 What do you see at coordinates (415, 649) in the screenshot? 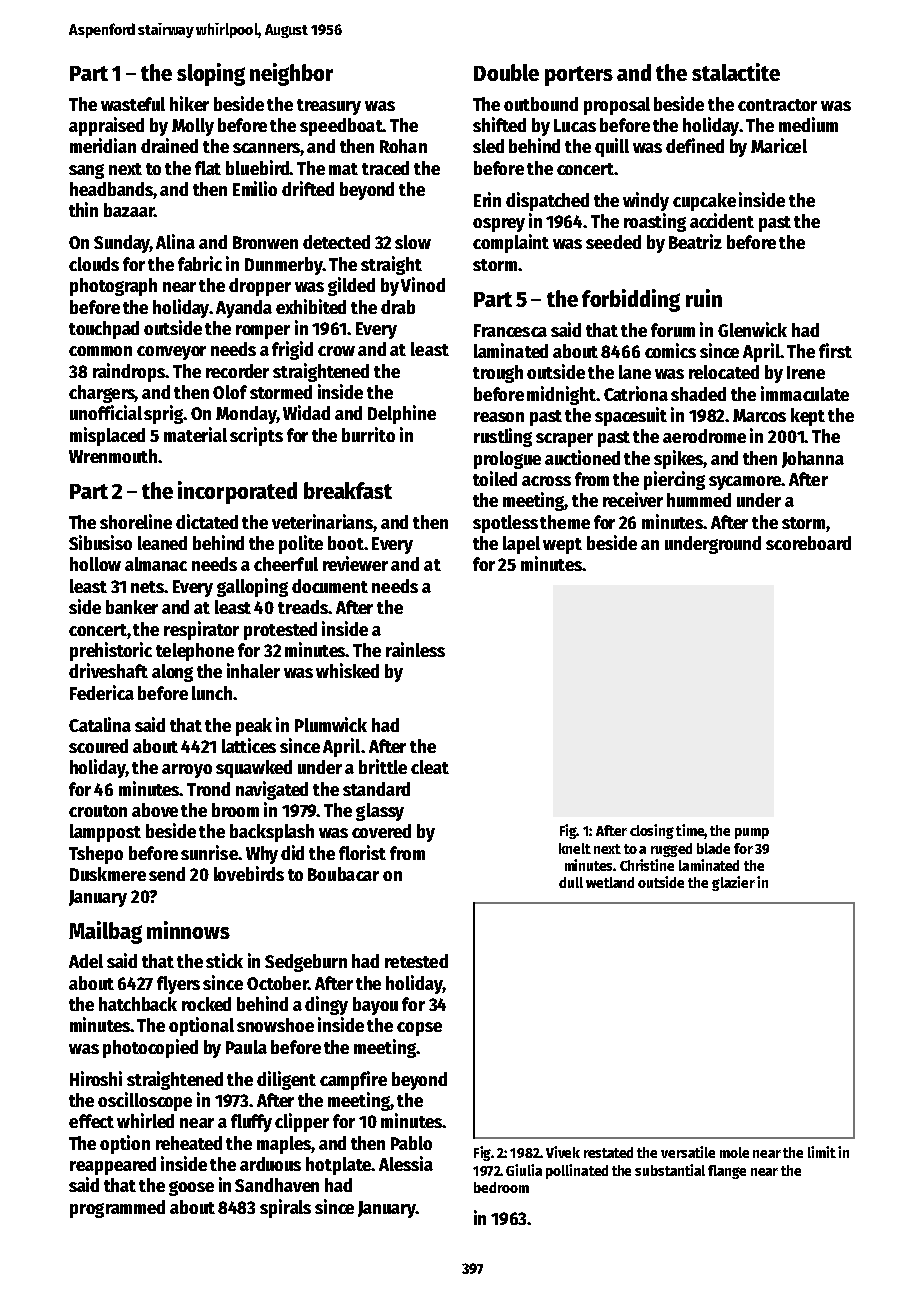
I see `rainless` at bounding box center [415, 649].
